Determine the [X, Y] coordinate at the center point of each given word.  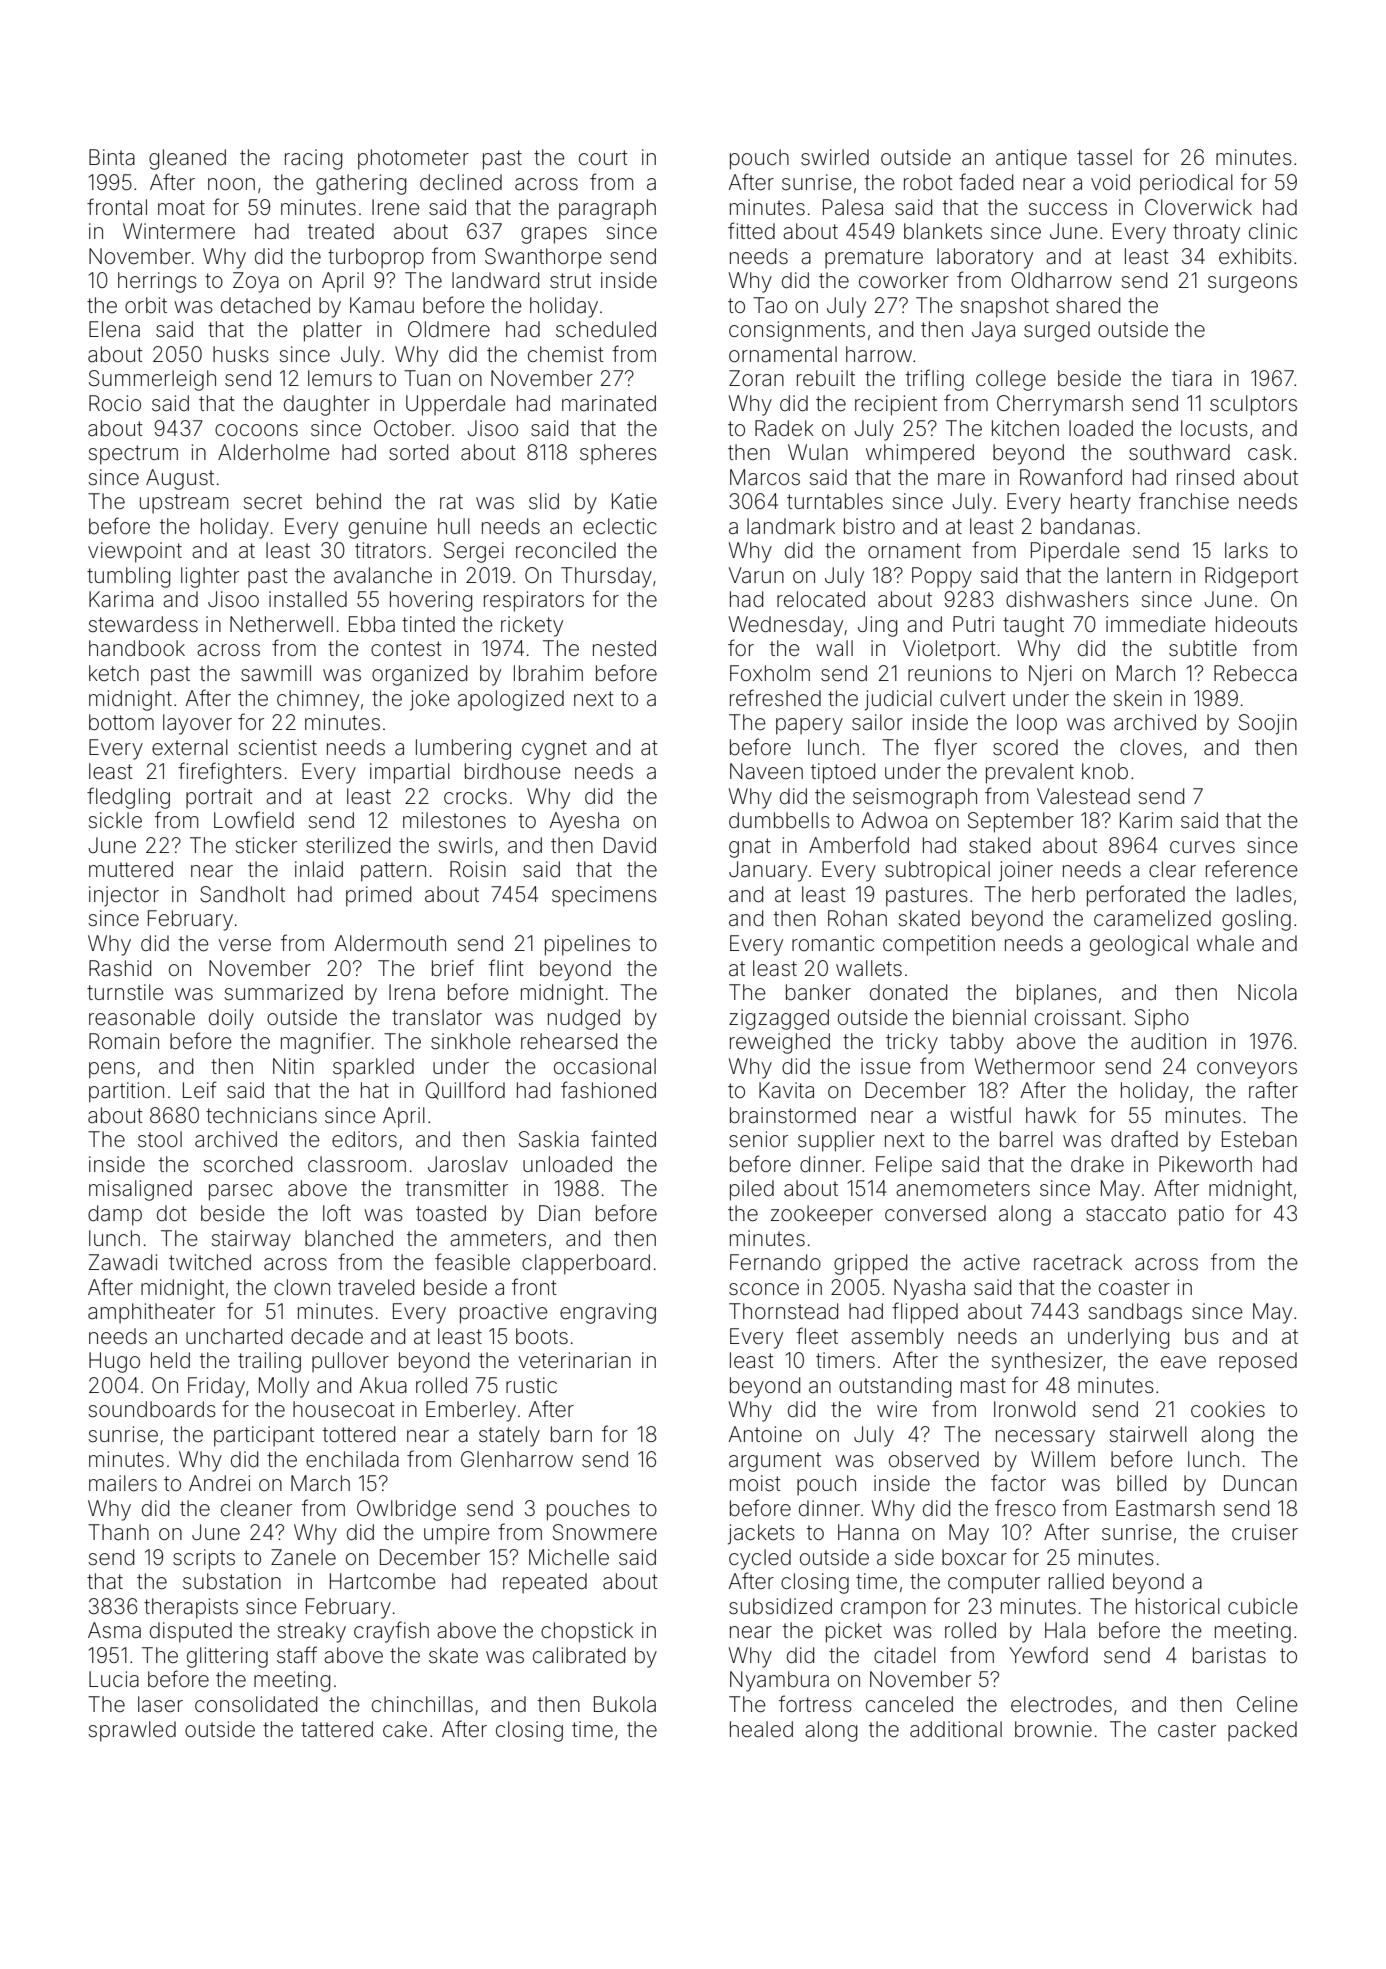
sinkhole [471, 1041]
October [412, 428]
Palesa [853, 207]
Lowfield [254, 819]
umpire [457, 1534]
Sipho [1162, 1019]
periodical [1186, 184]
